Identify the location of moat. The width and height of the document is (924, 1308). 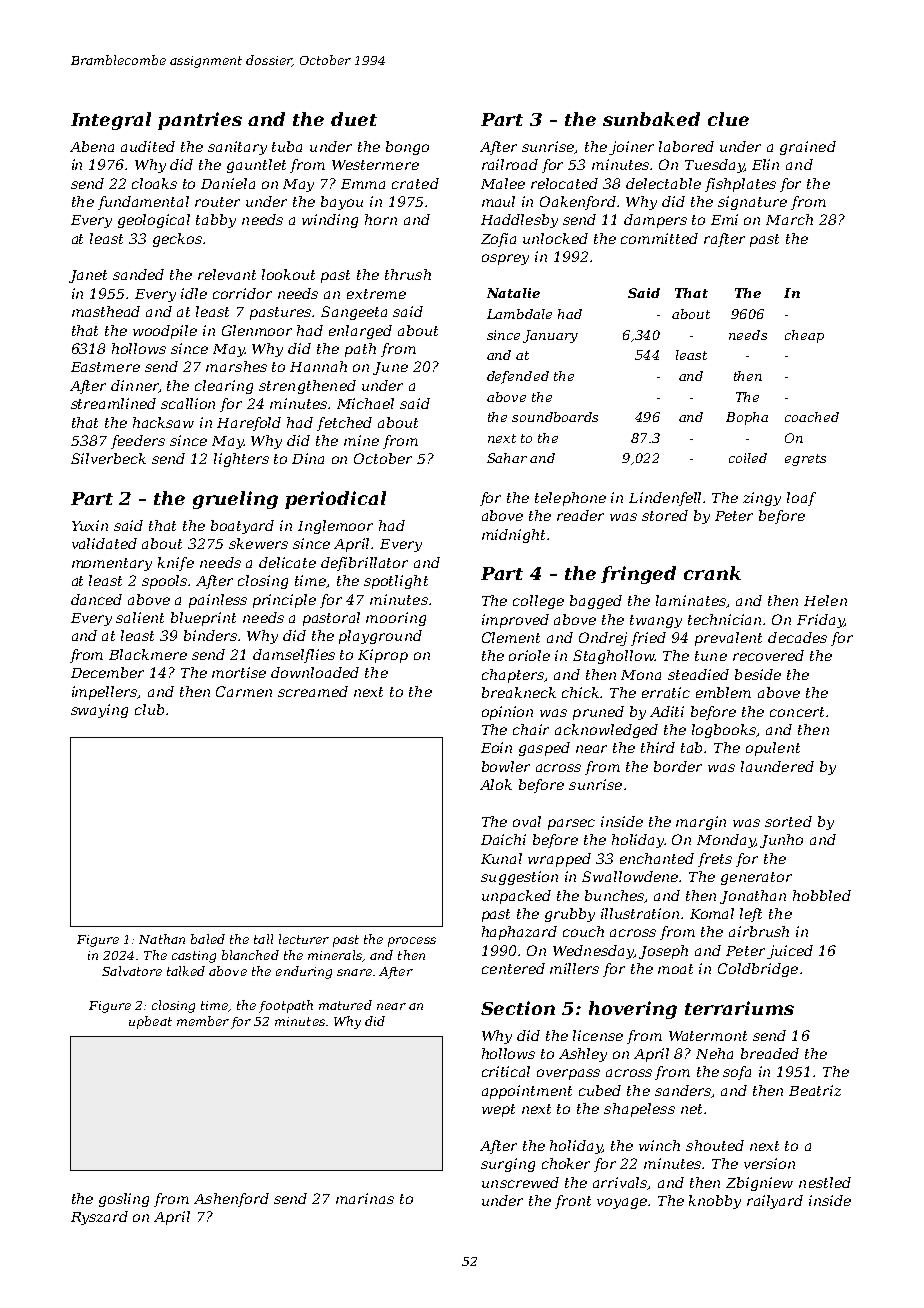
(675, 969).
